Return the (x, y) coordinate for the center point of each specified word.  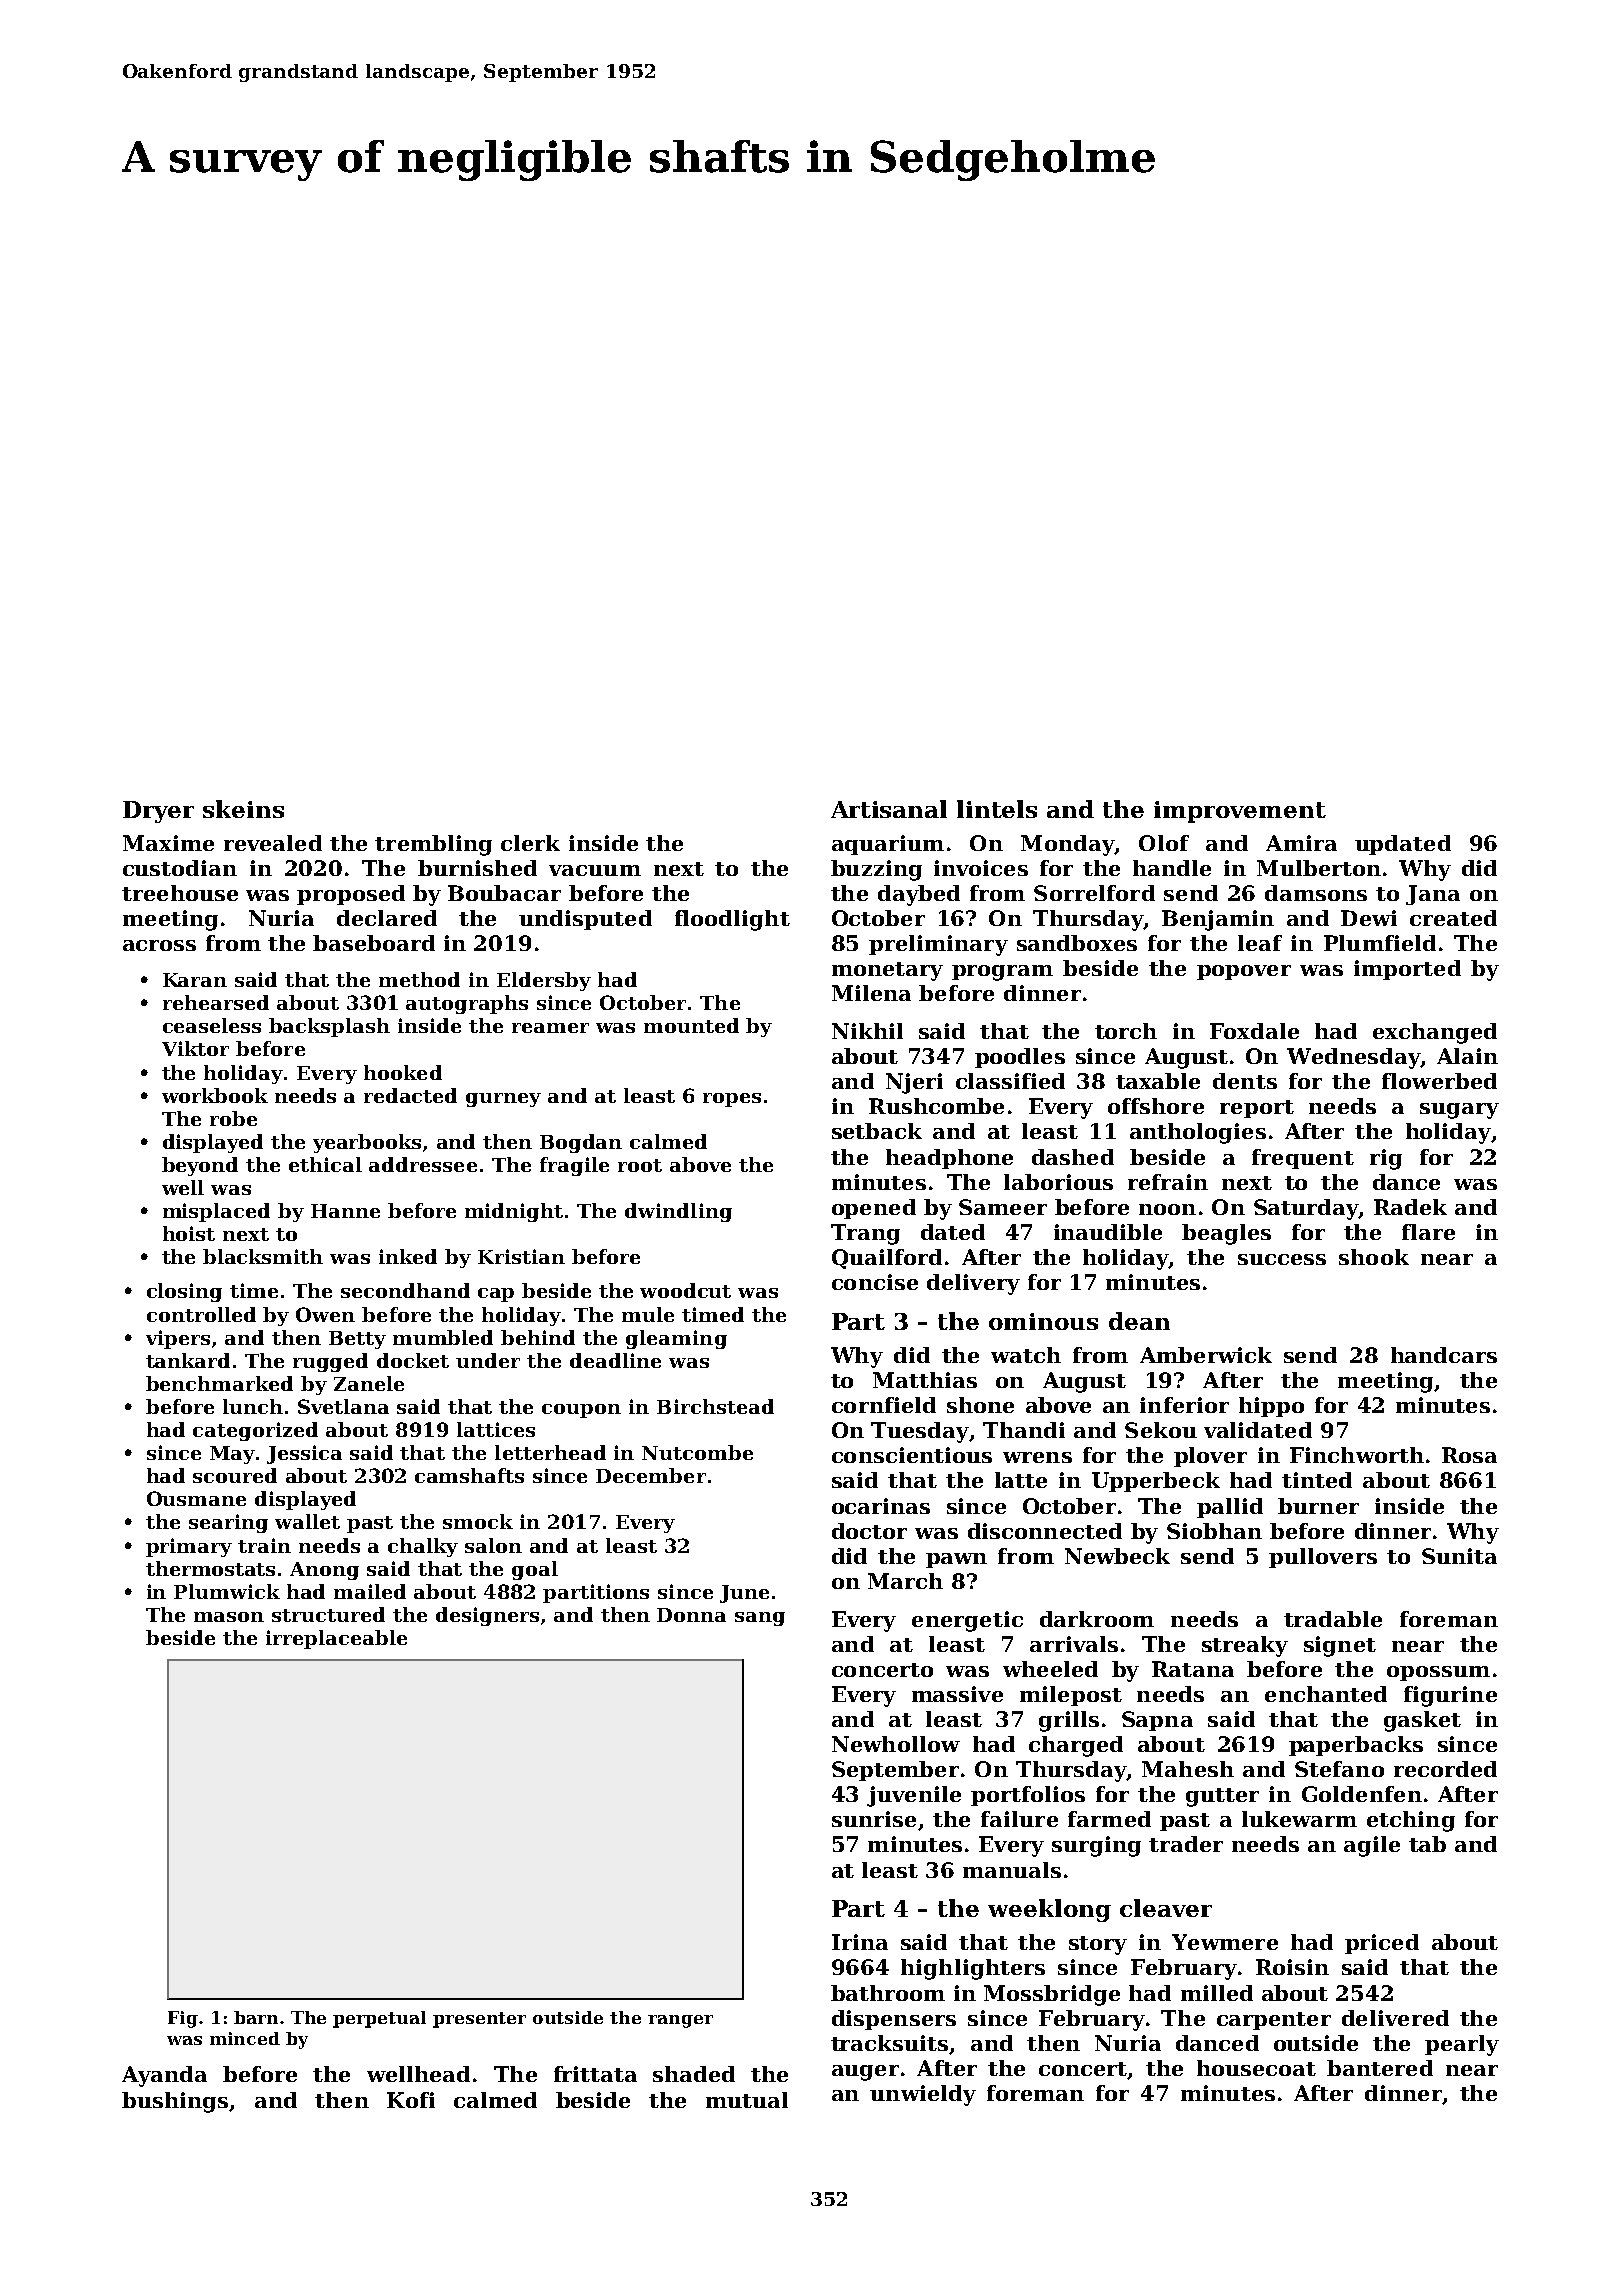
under (488, 1360)
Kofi (411, 2100)
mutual (747, 2100)
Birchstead (715, 1406)
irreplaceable (336, 1639)
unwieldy (923, 2095)
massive (957, 1694)
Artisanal (889, 809)
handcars (1444, 1355)
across (159, 945)
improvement (1240, 812)
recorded (1445, 1769)
